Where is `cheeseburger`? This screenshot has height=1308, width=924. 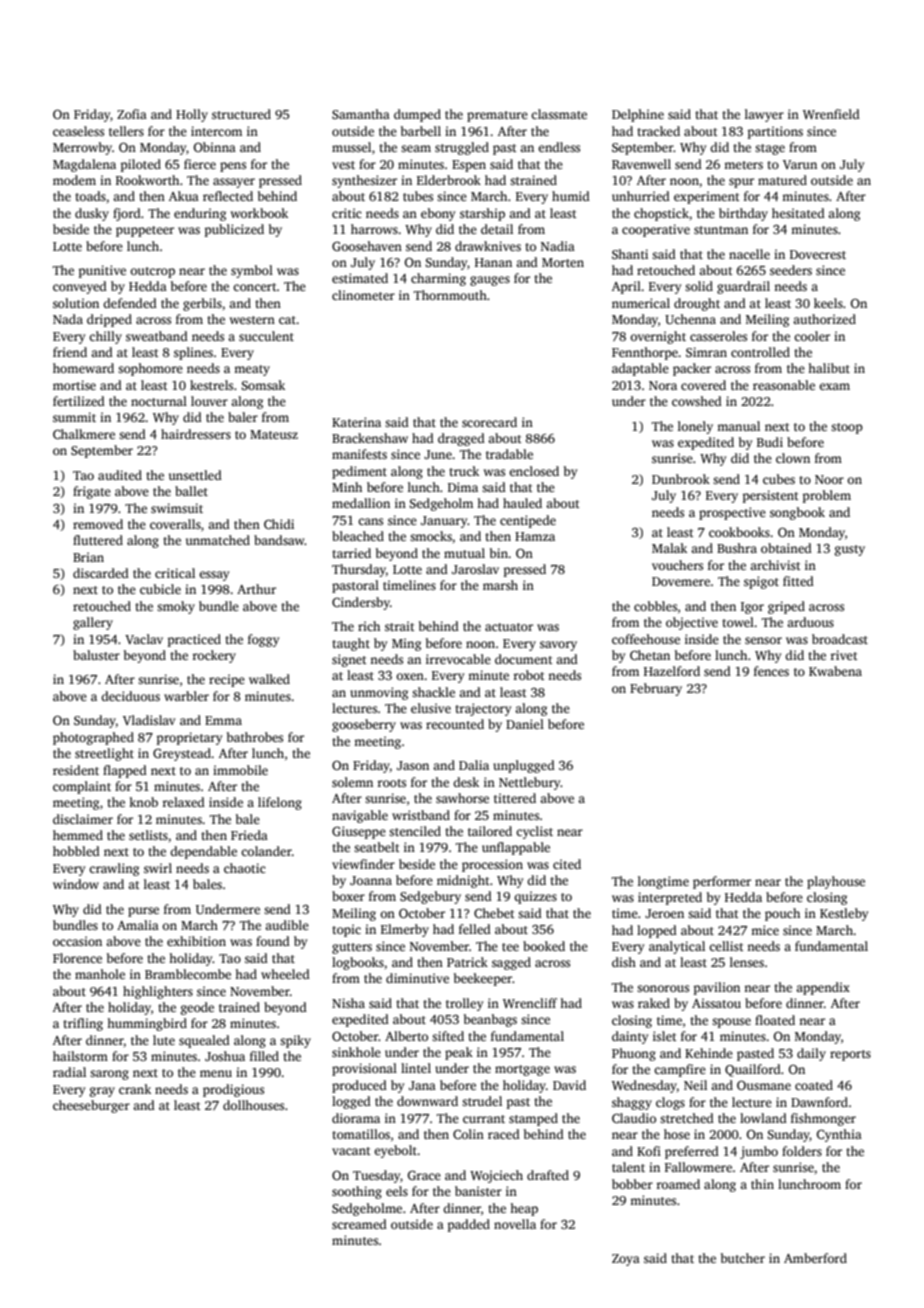
cheeseburger is located at coordinates (91, 1106).
